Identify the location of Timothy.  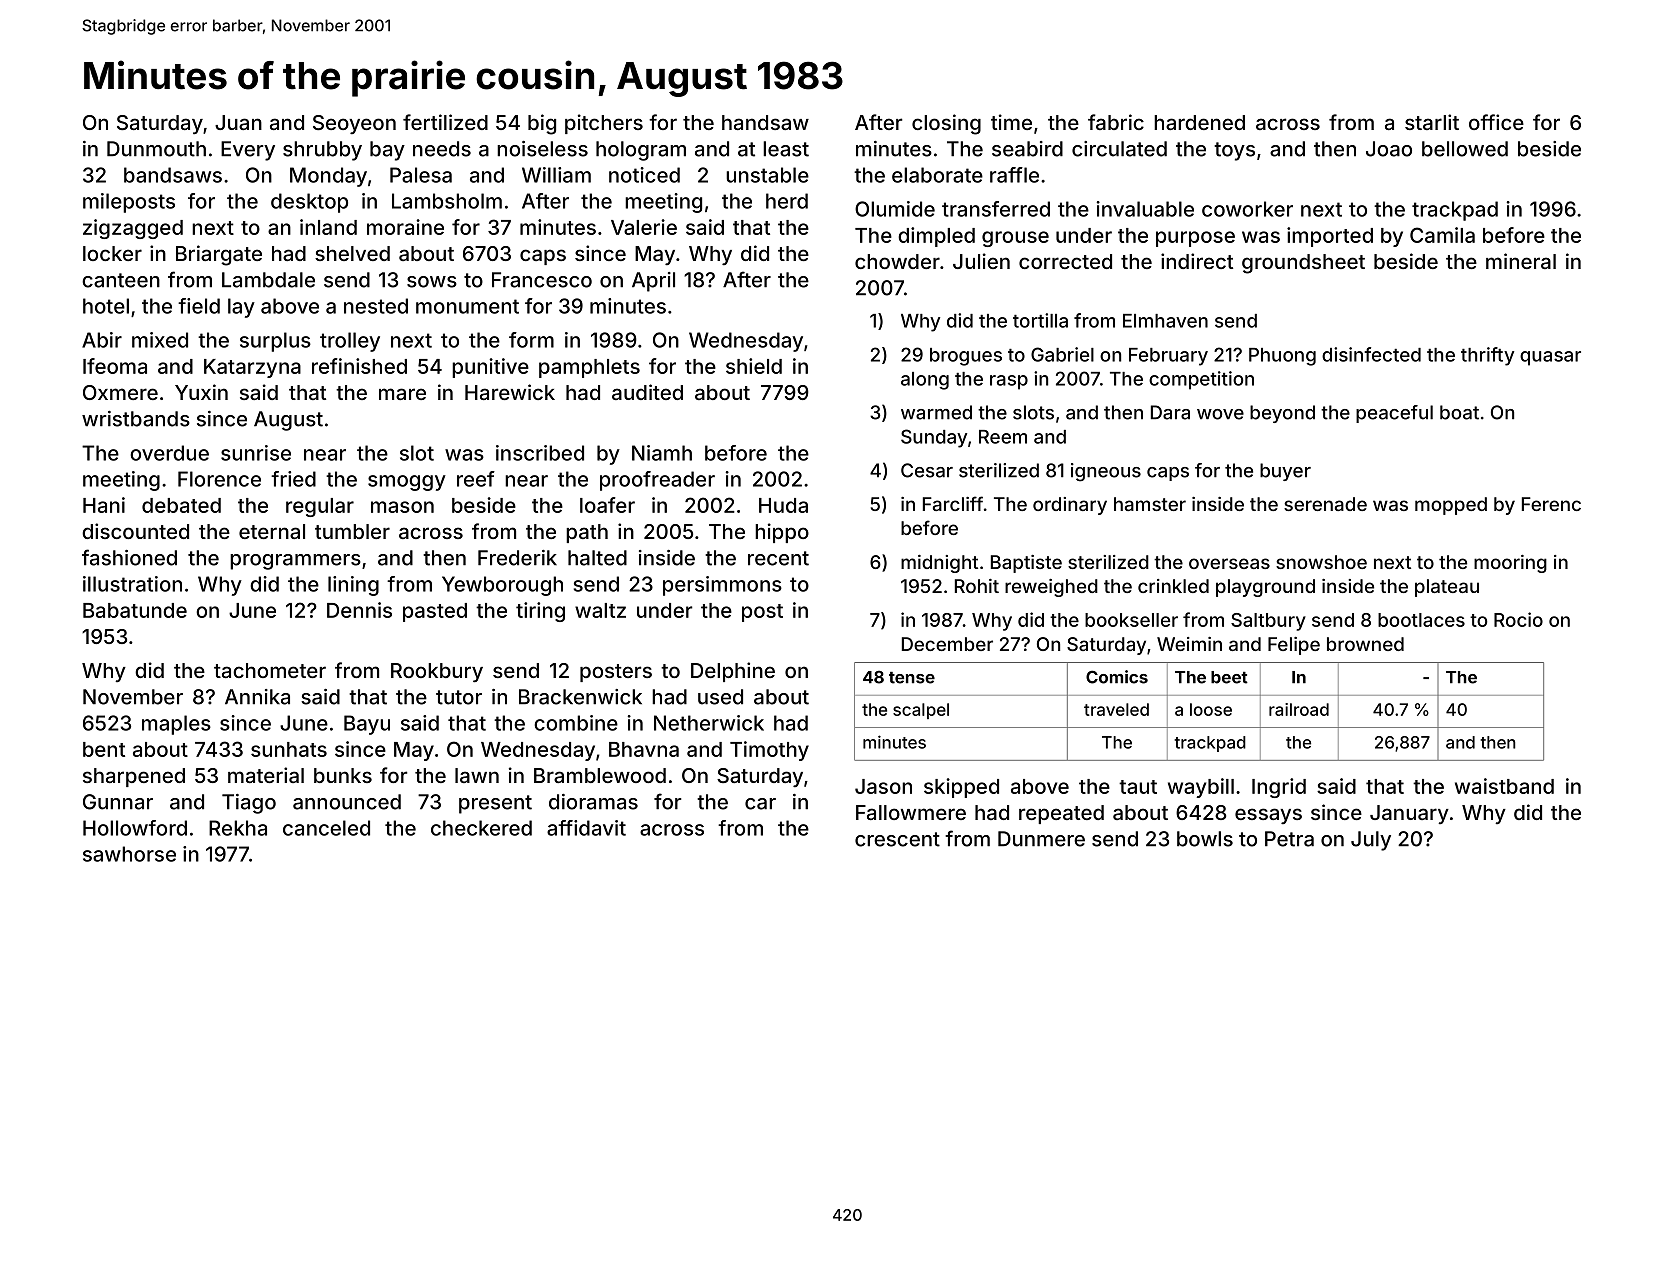
(769, 751).
